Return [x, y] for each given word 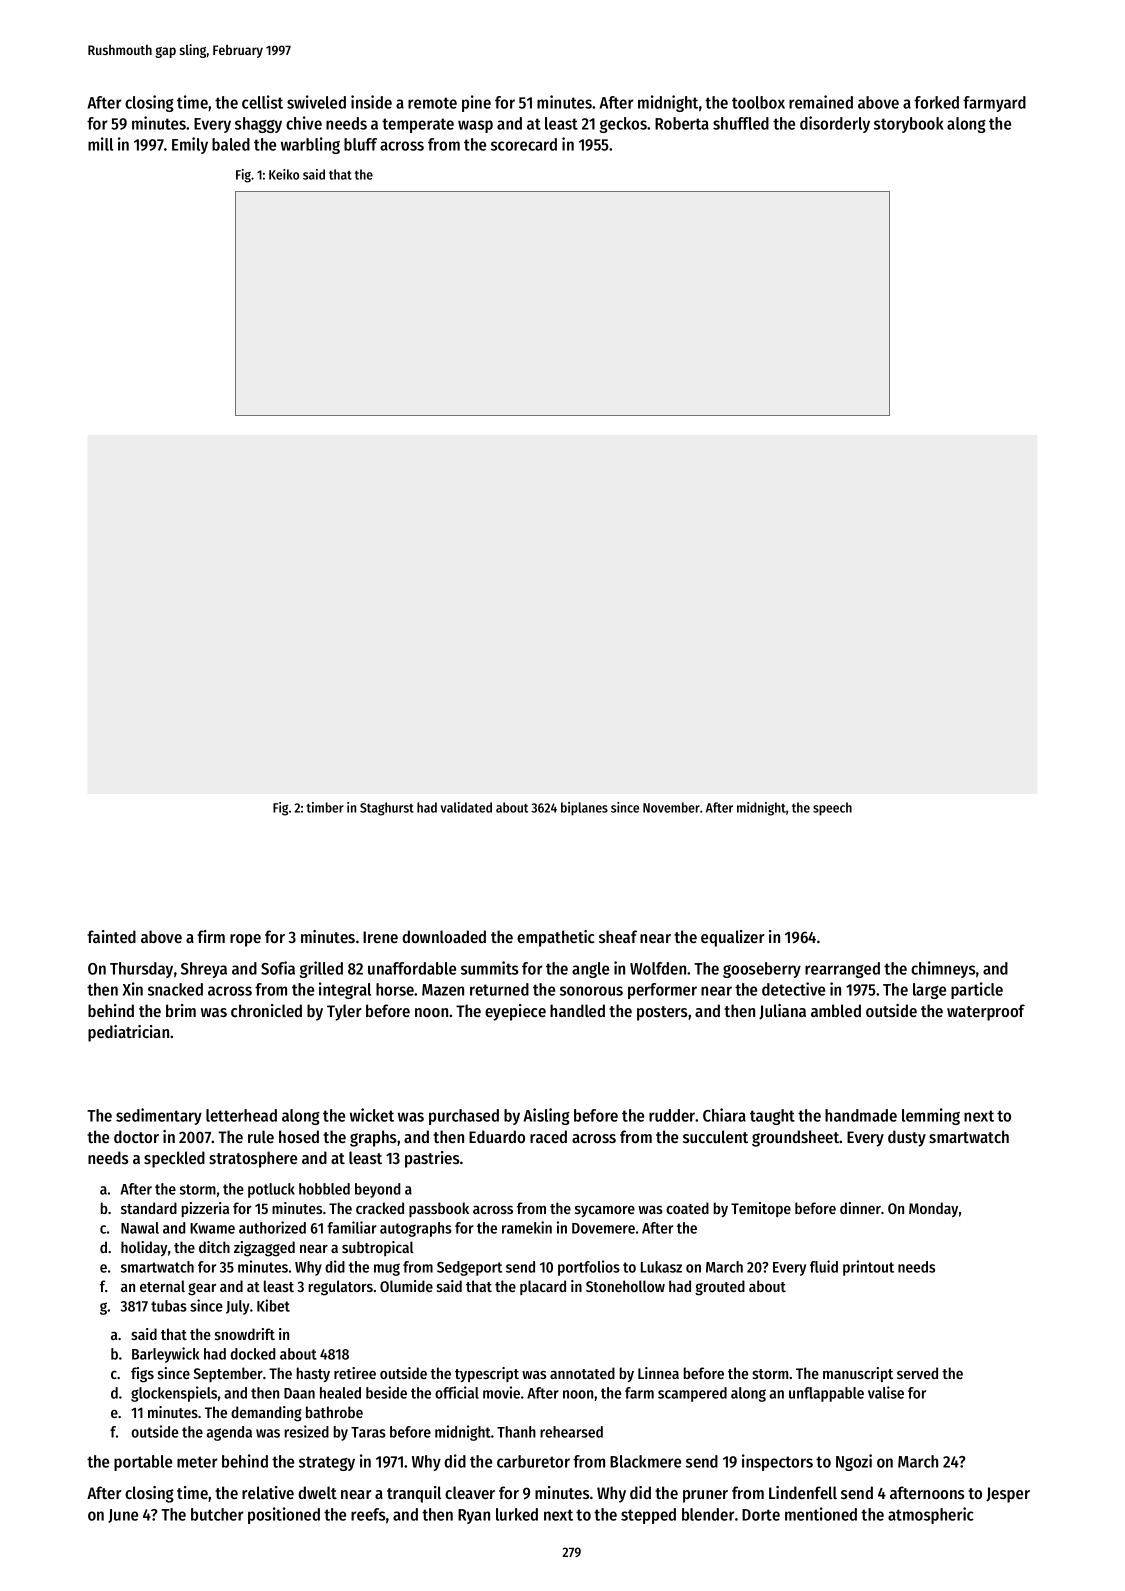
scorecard [524, 144]
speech [832, 809]
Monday [933, 1209]
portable [143, 1463]
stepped [648, 1516]
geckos [623, 125]
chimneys [943, 969]
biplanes [584, 809]
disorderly [835, 124]
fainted [111, 936]
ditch [214, 1247]
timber [325, 807]
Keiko [284, 174]
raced [548, 1136]
